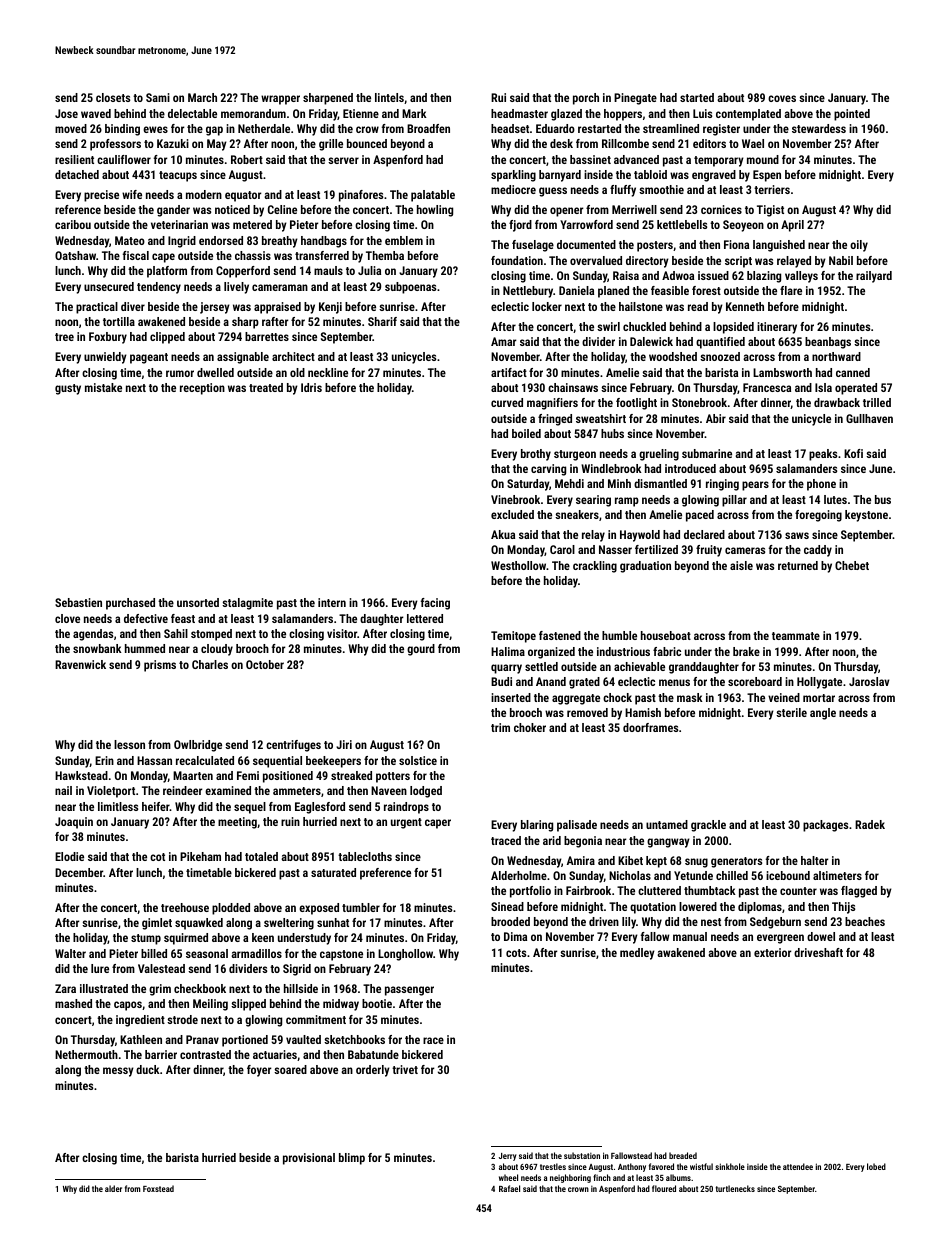 This screenshot has width=952, height=1233. What do you see at coordinates (311, 387) in the screenshot?
I see `Idris` at bounding box center [311, 387].
